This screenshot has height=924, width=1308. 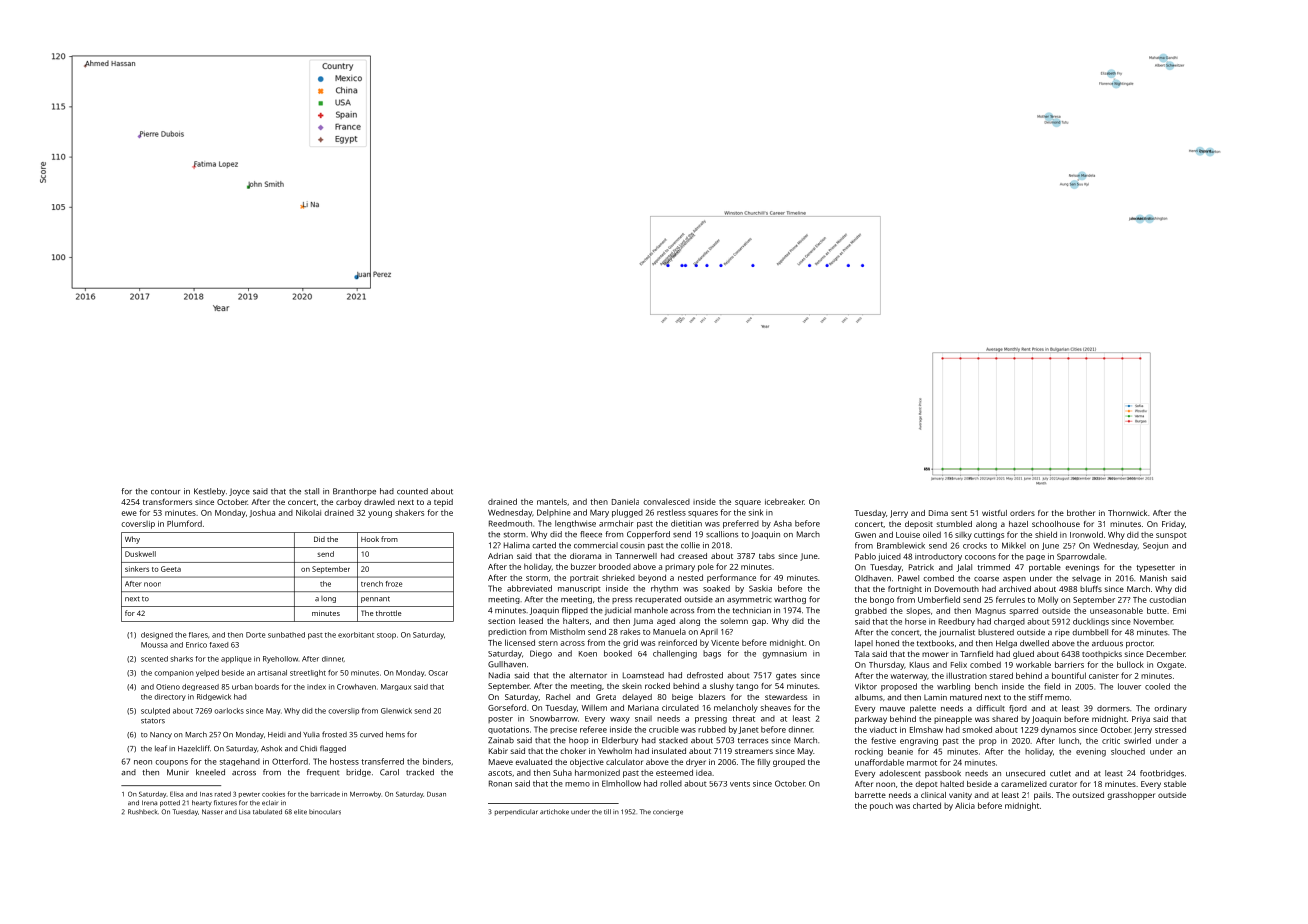 I want to click on counted, so click(x=412, y=491).
